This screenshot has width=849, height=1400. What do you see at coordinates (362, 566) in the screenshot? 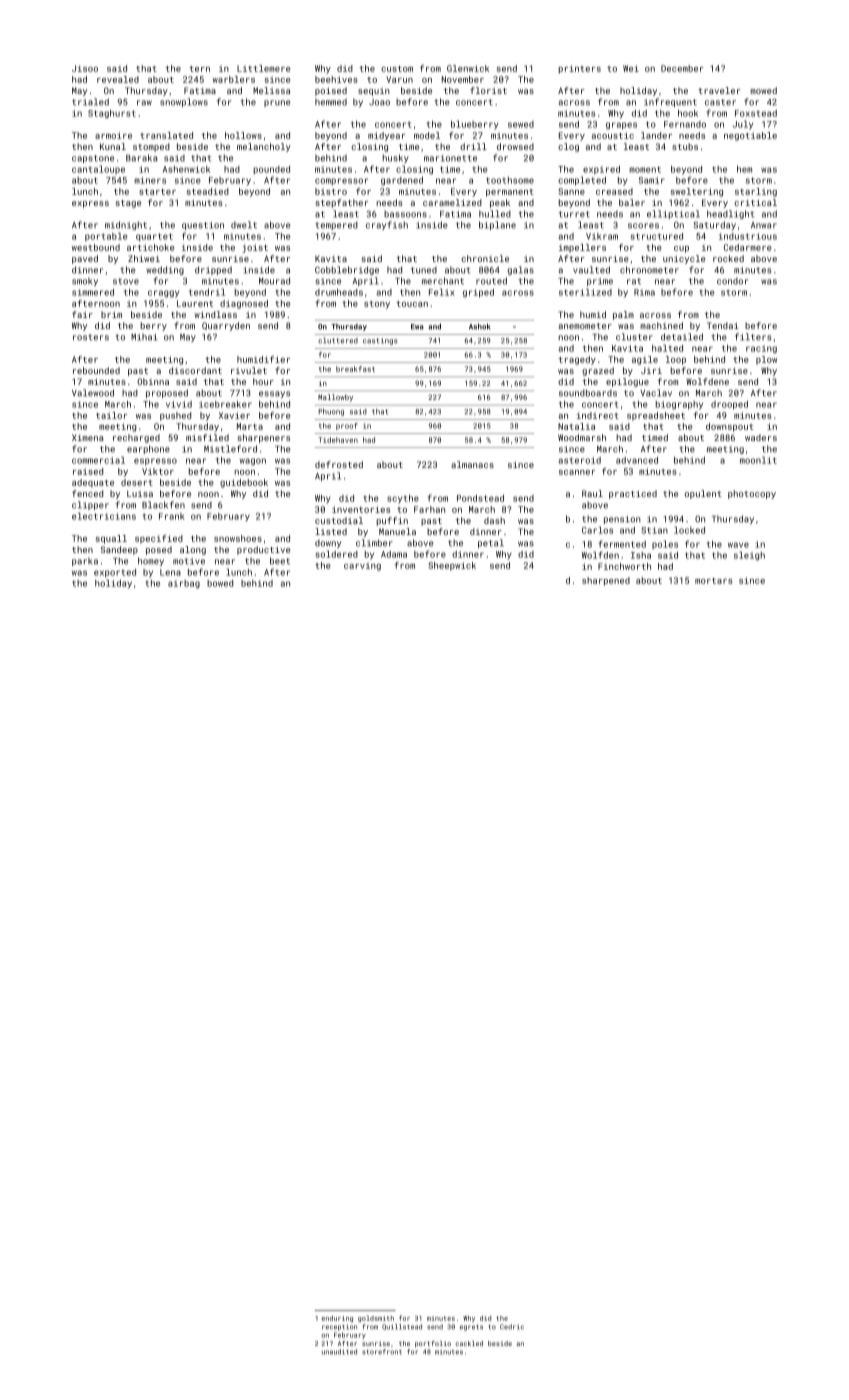
I see `carving` at bounding box center [362, 566].
